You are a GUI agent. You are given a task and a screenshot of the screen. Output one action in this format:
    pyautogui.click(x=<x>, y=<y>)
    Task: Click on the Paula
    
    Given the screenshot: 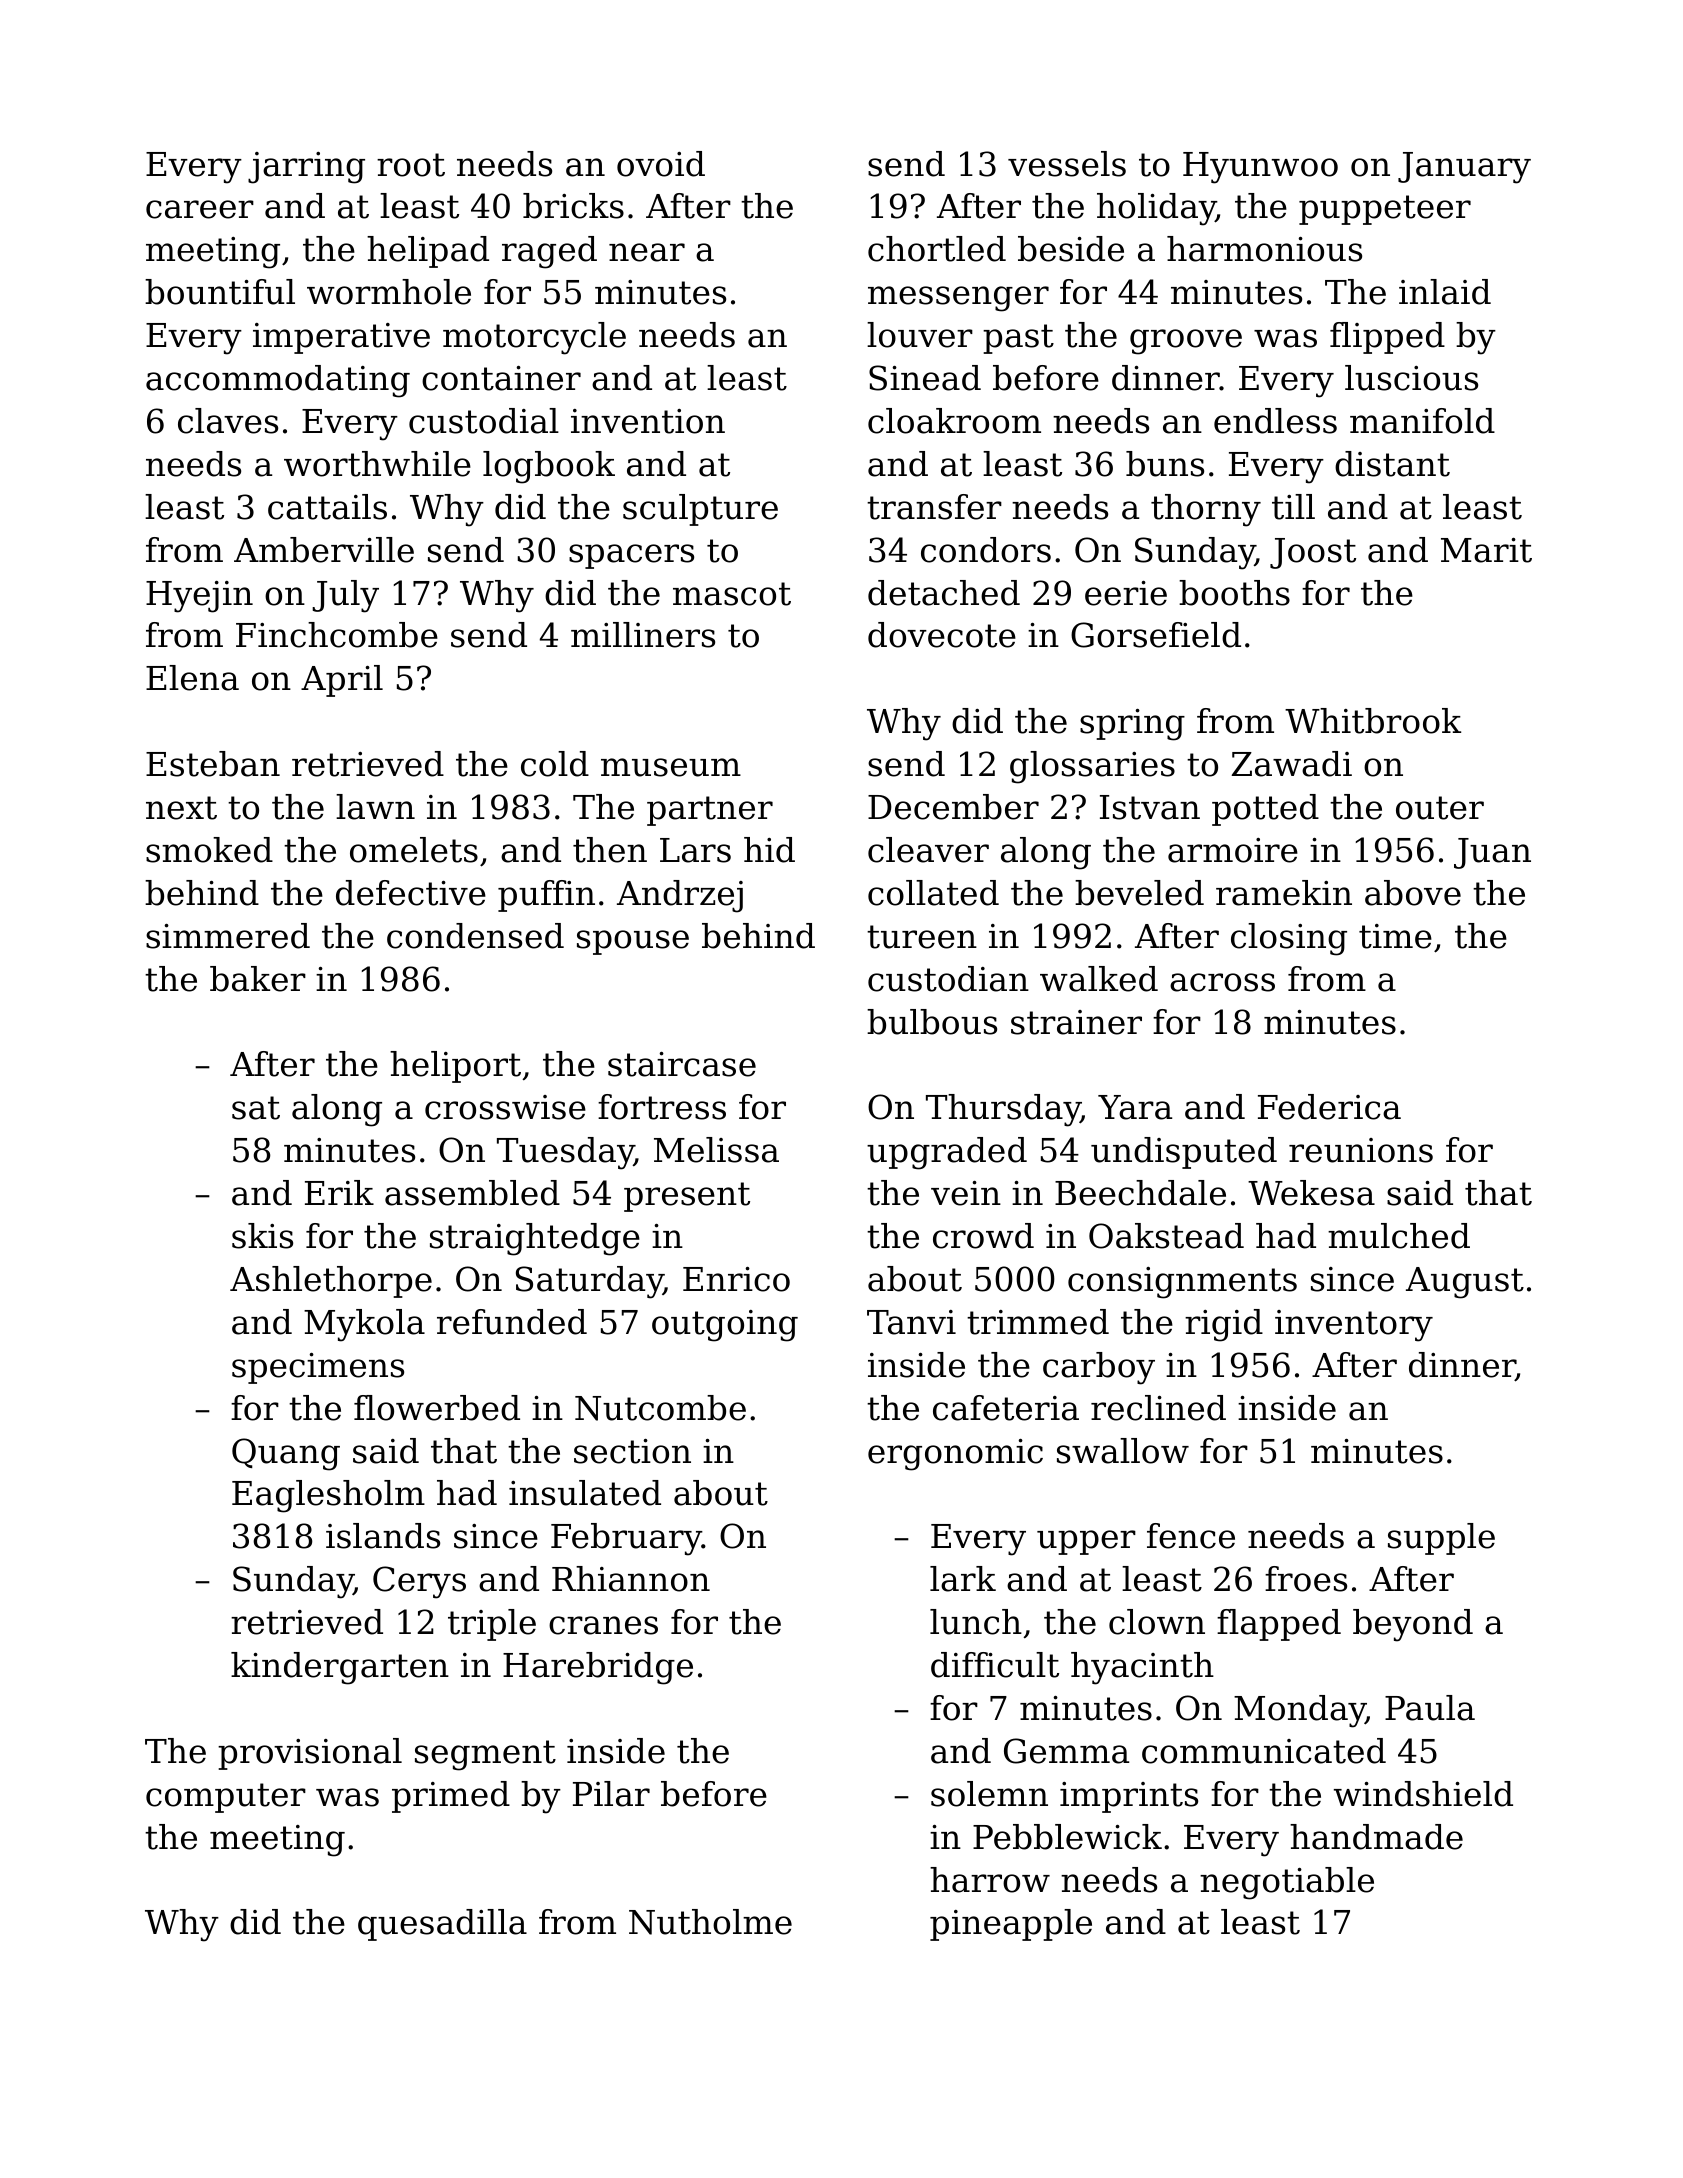 What is the action you would take?
    pyautogui.click(x=1430, y=1708)
